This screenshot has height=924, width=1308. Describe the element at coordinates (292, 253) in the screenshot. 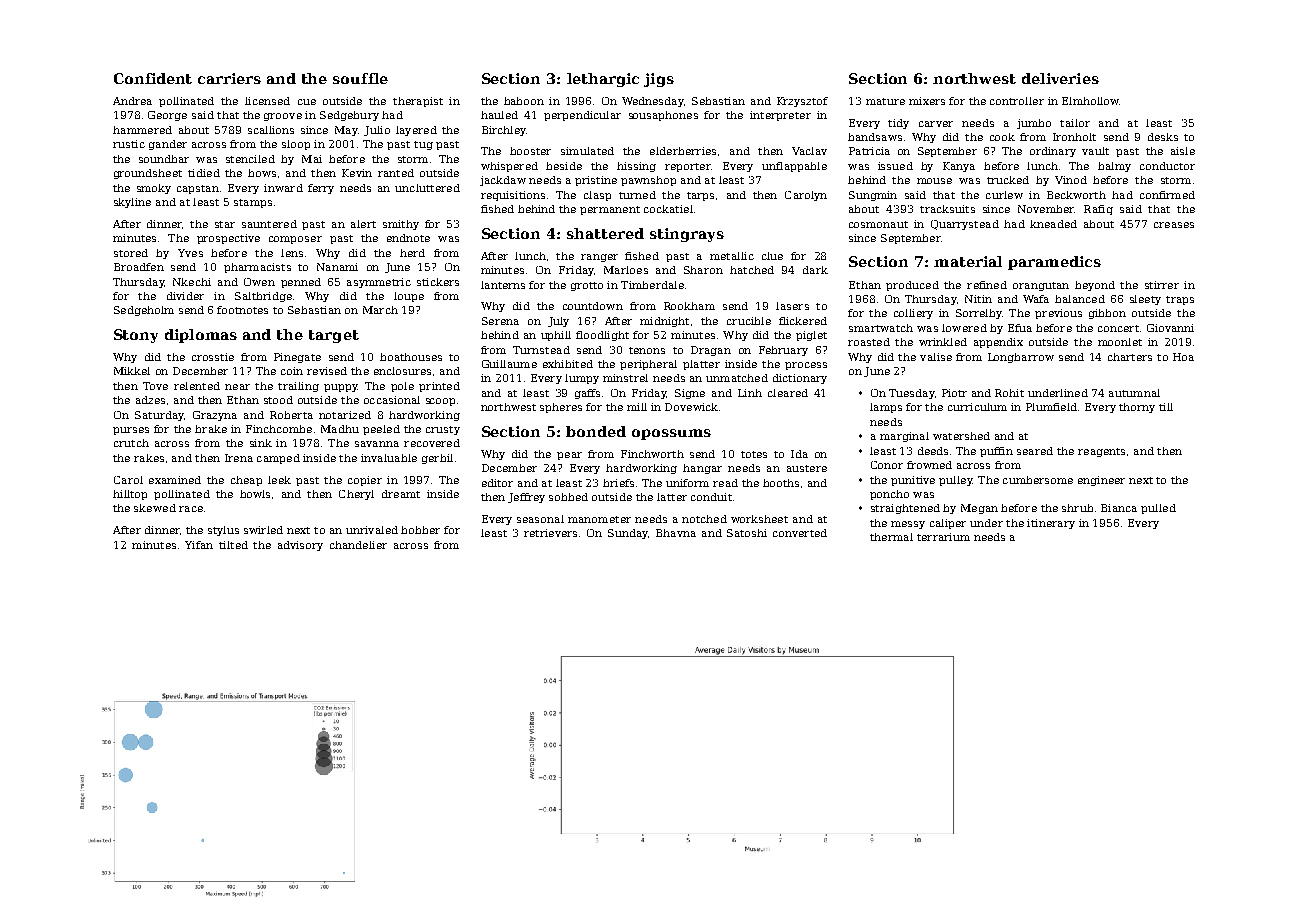

I see `lens` at that location.
